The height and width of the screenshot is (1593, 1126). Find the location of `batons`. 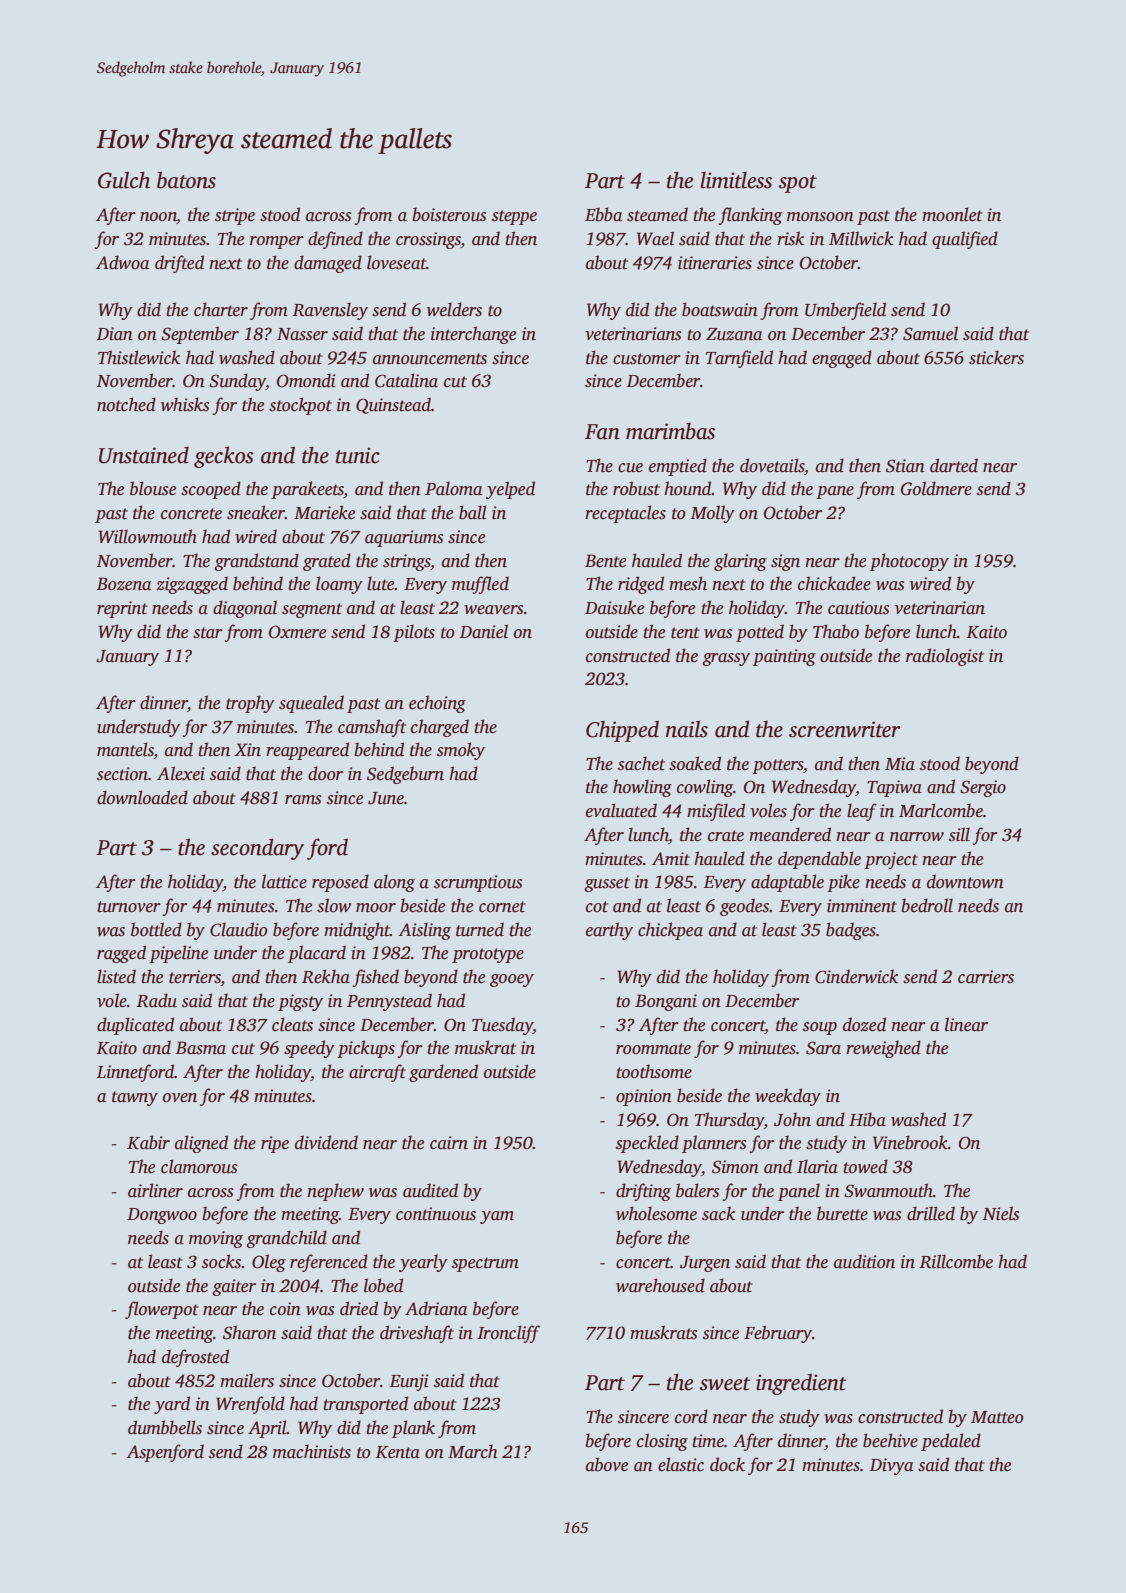

batons is located at coordinates (186, 180).
